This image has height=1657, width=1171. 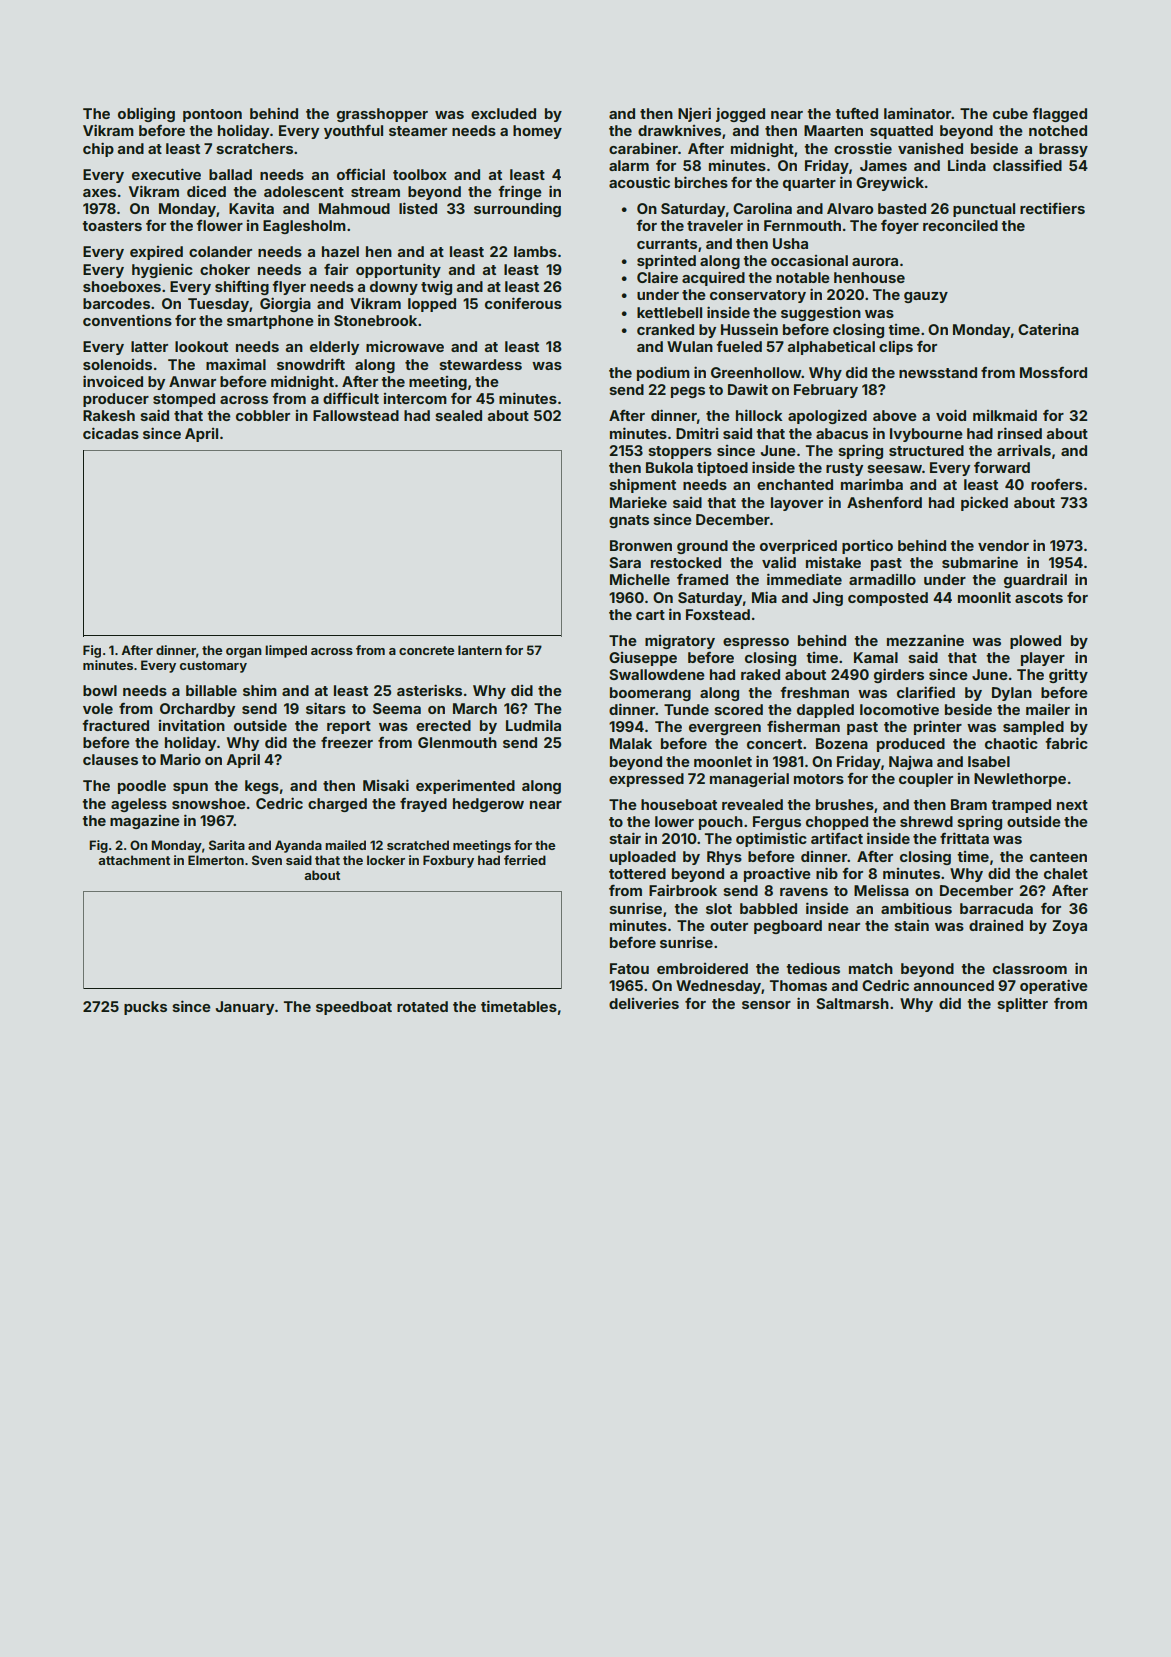 I want to click on January, so click(x=245, y=1008).
